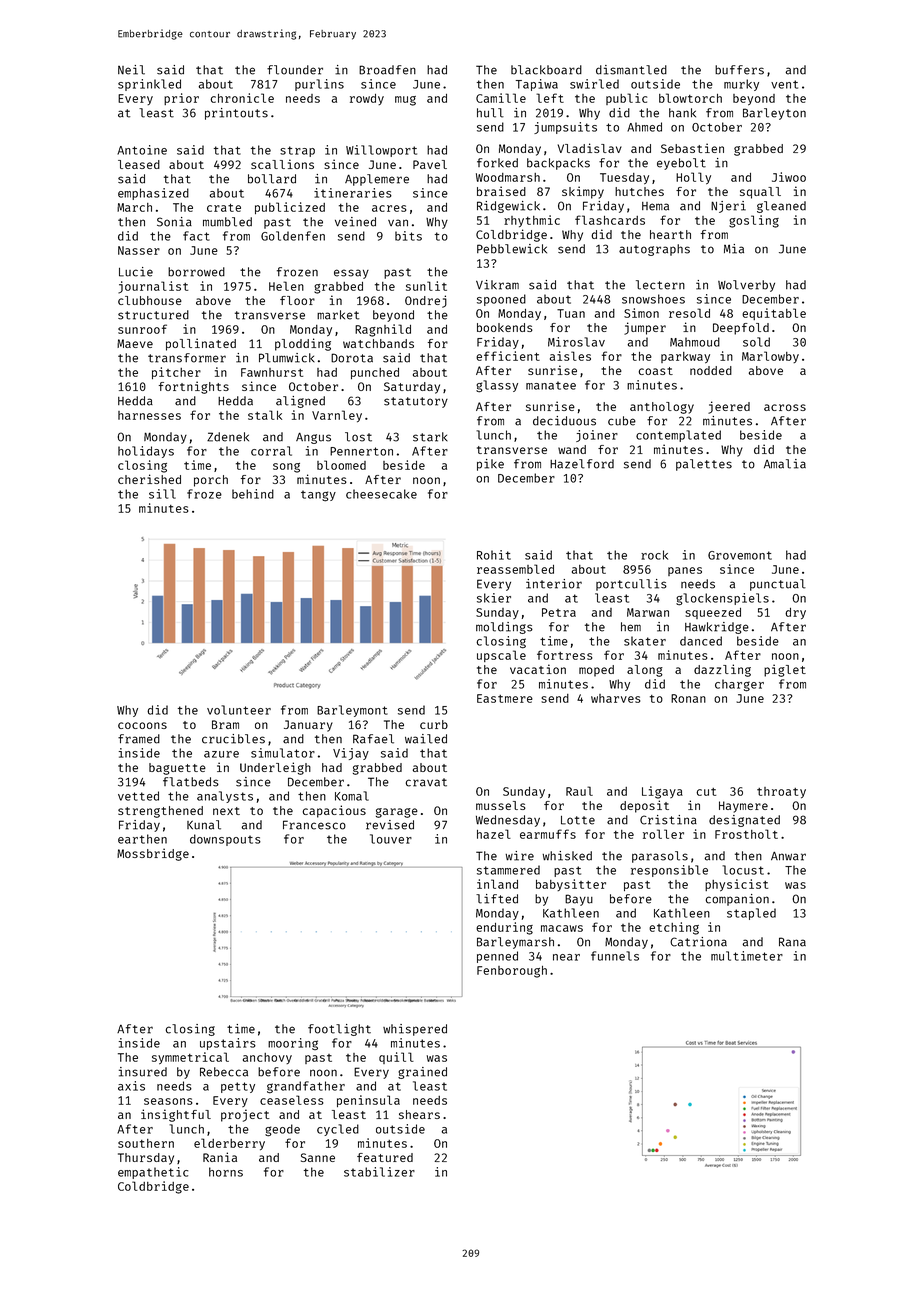 This document has width=924, height=1308. Describe the element at coordinates (297, 300) in the document. I see `floor` at that location.
